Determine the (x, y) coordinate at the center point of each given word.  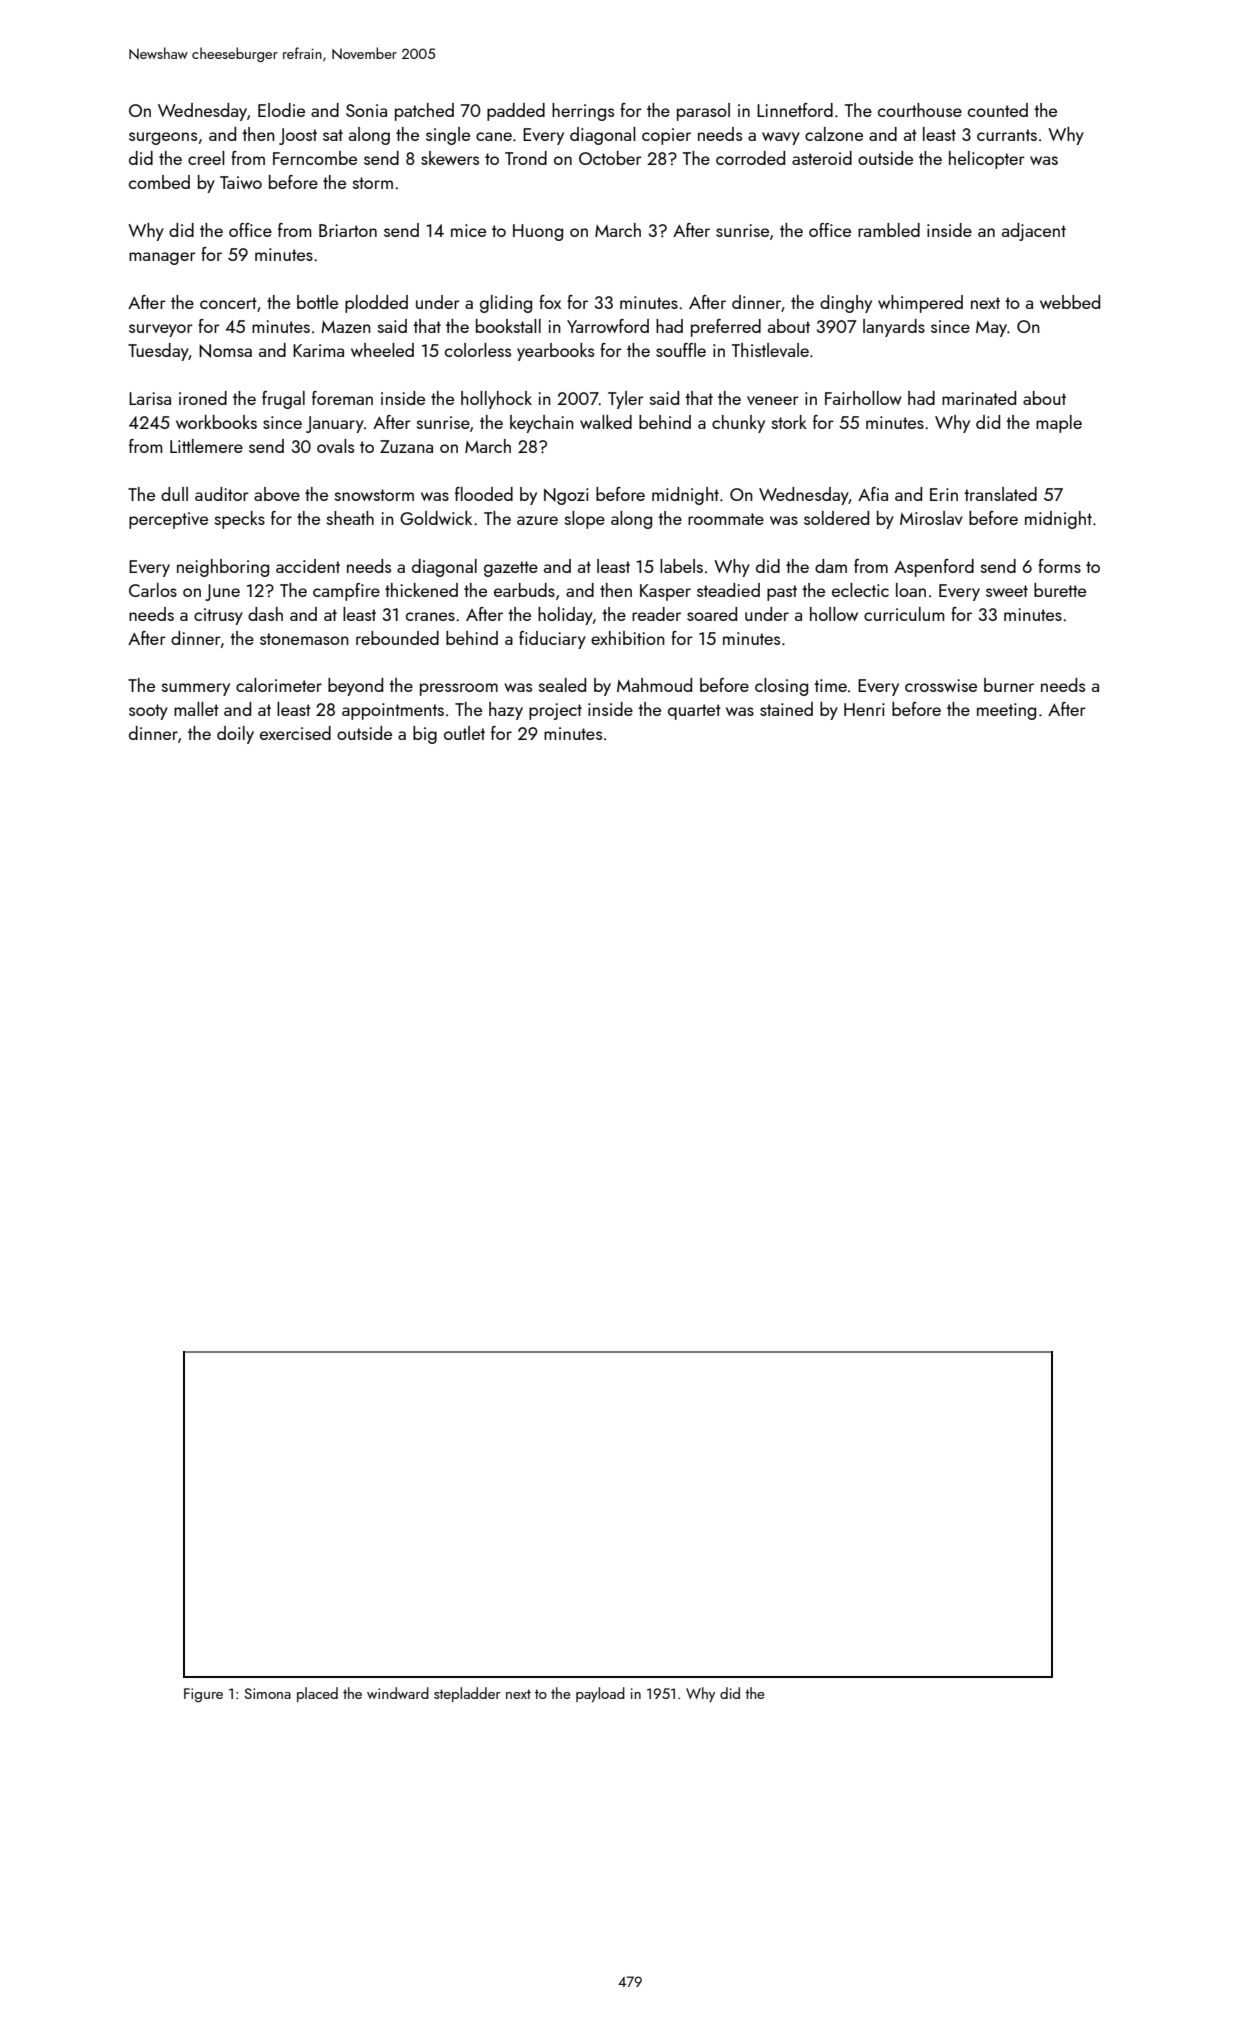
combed (159, 182)
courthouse (920, 110)
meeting (1006, 711)
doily (235, 735)
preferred (726, 328)
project (555, 711)
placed (317, 1694)
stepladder (467, 1694)
